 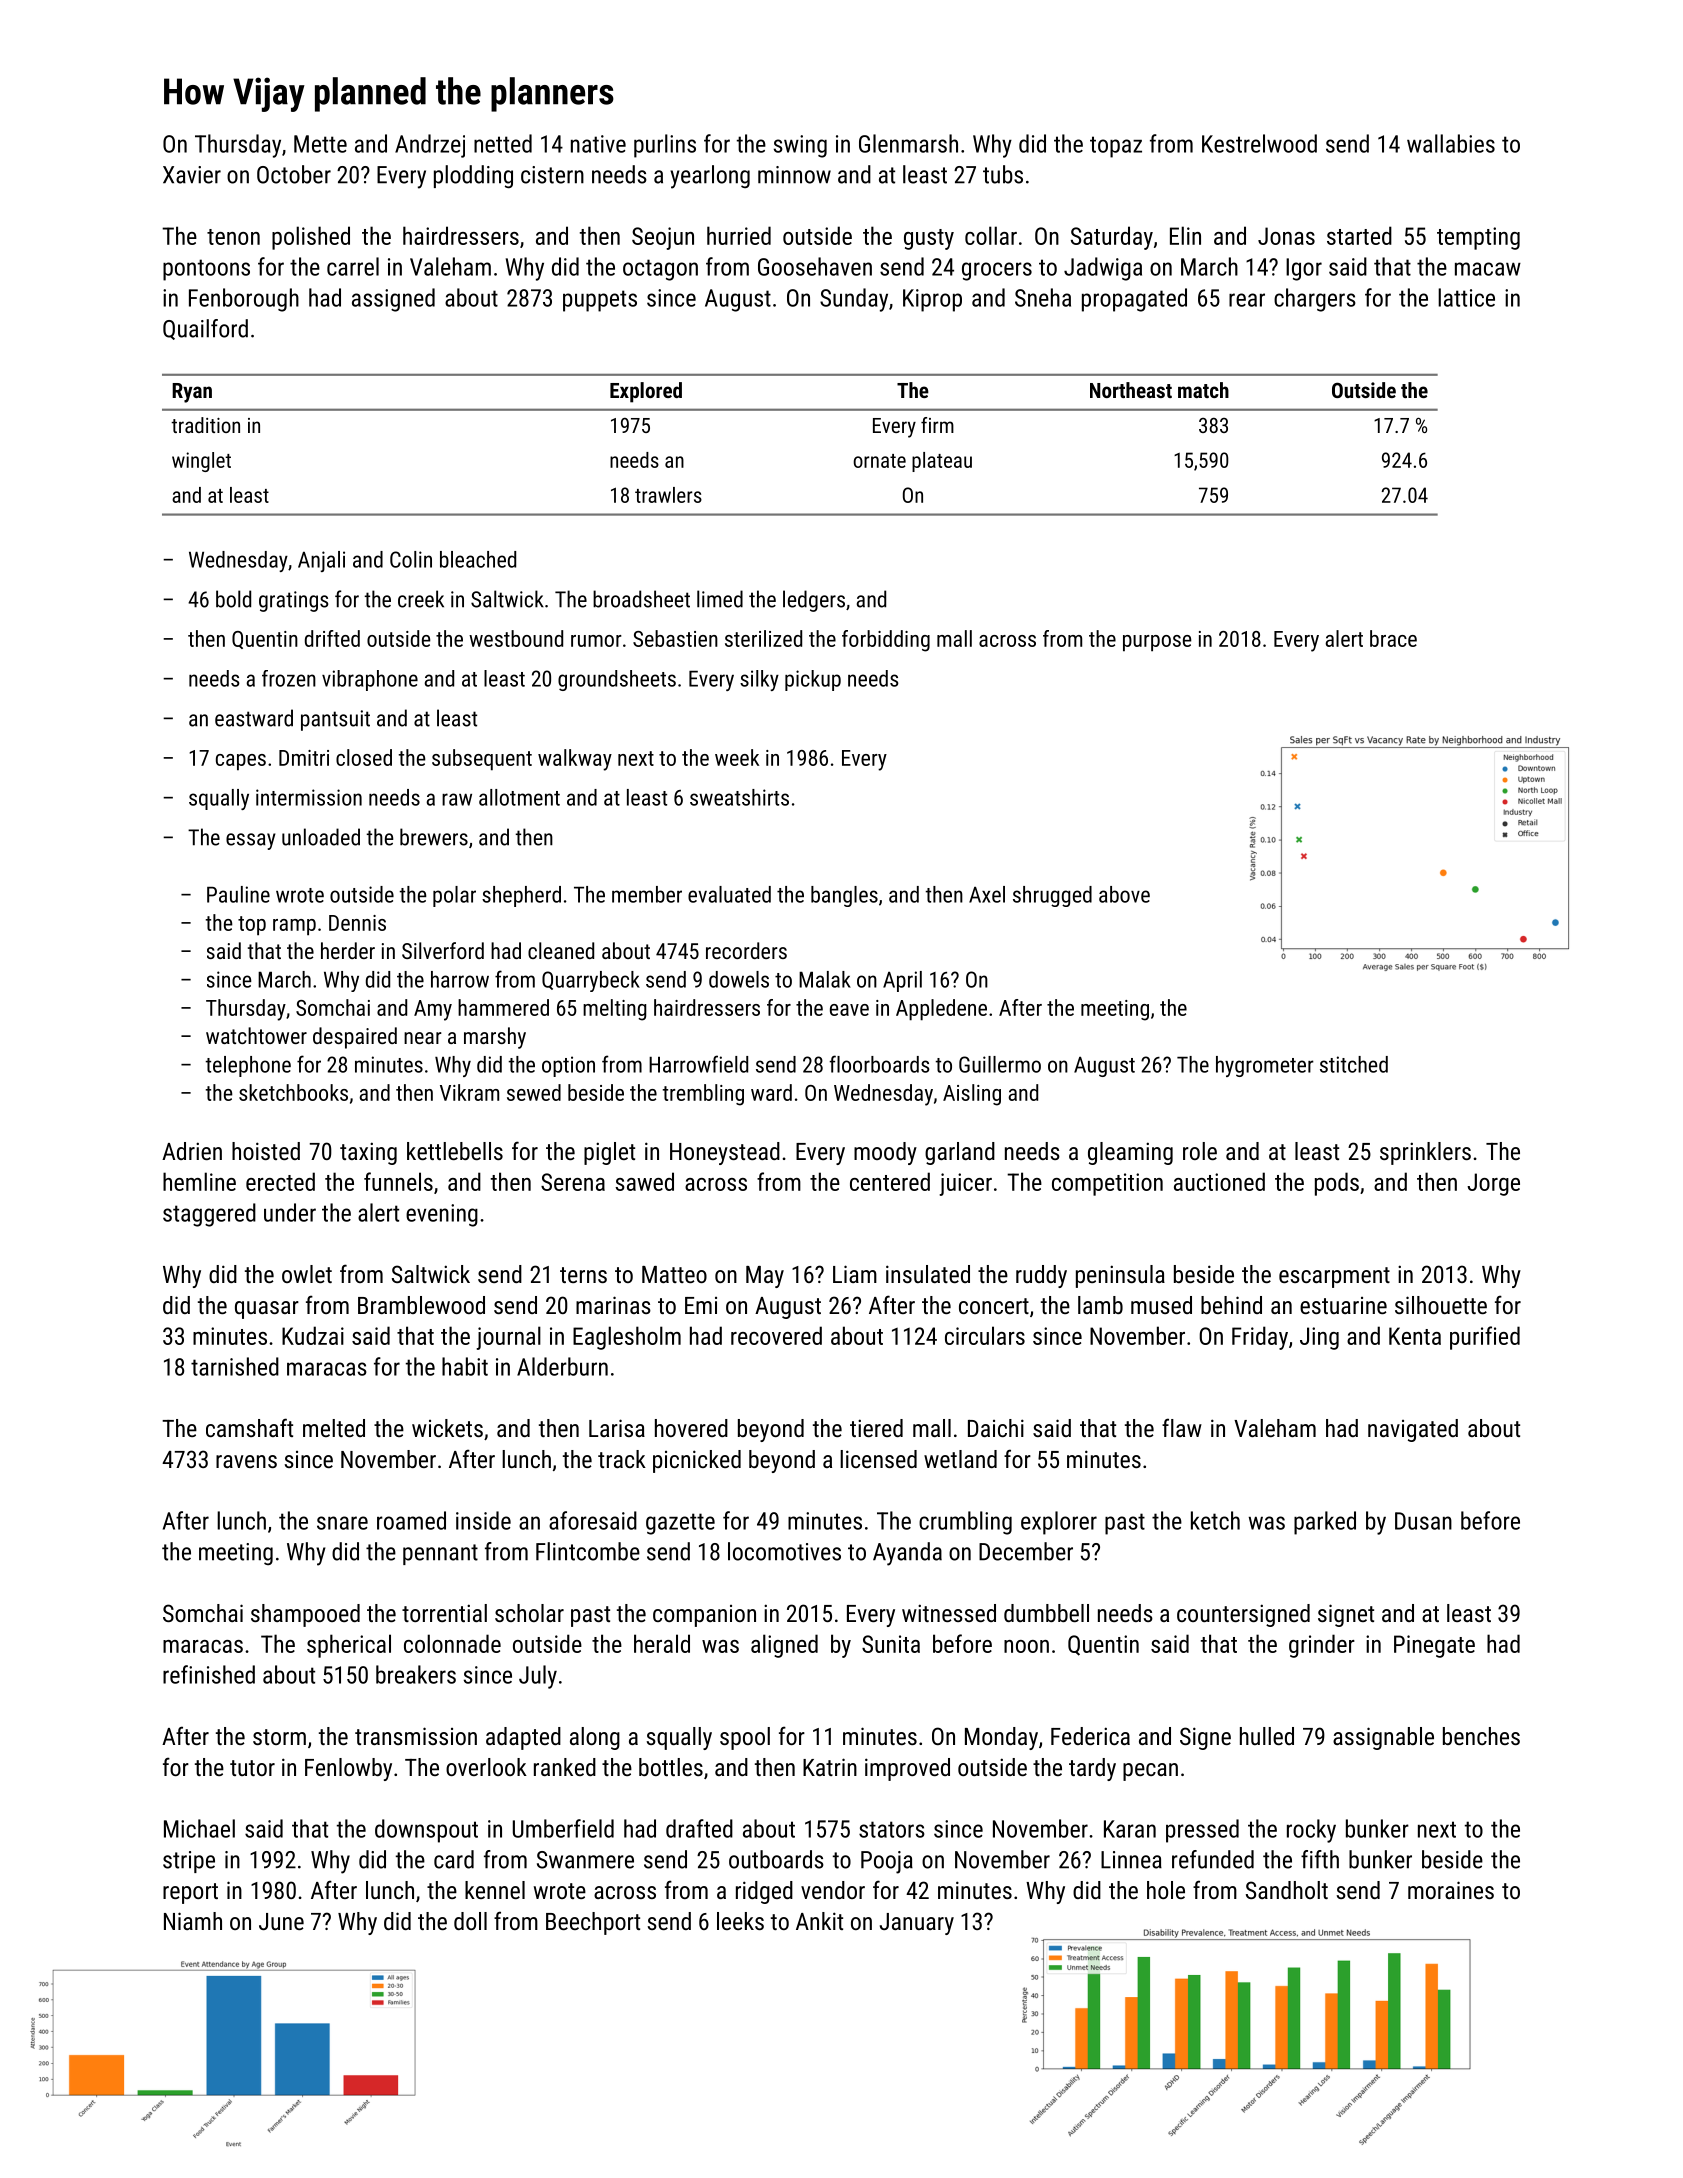 I want to click on marshy, so click(x=495, y=1038).
